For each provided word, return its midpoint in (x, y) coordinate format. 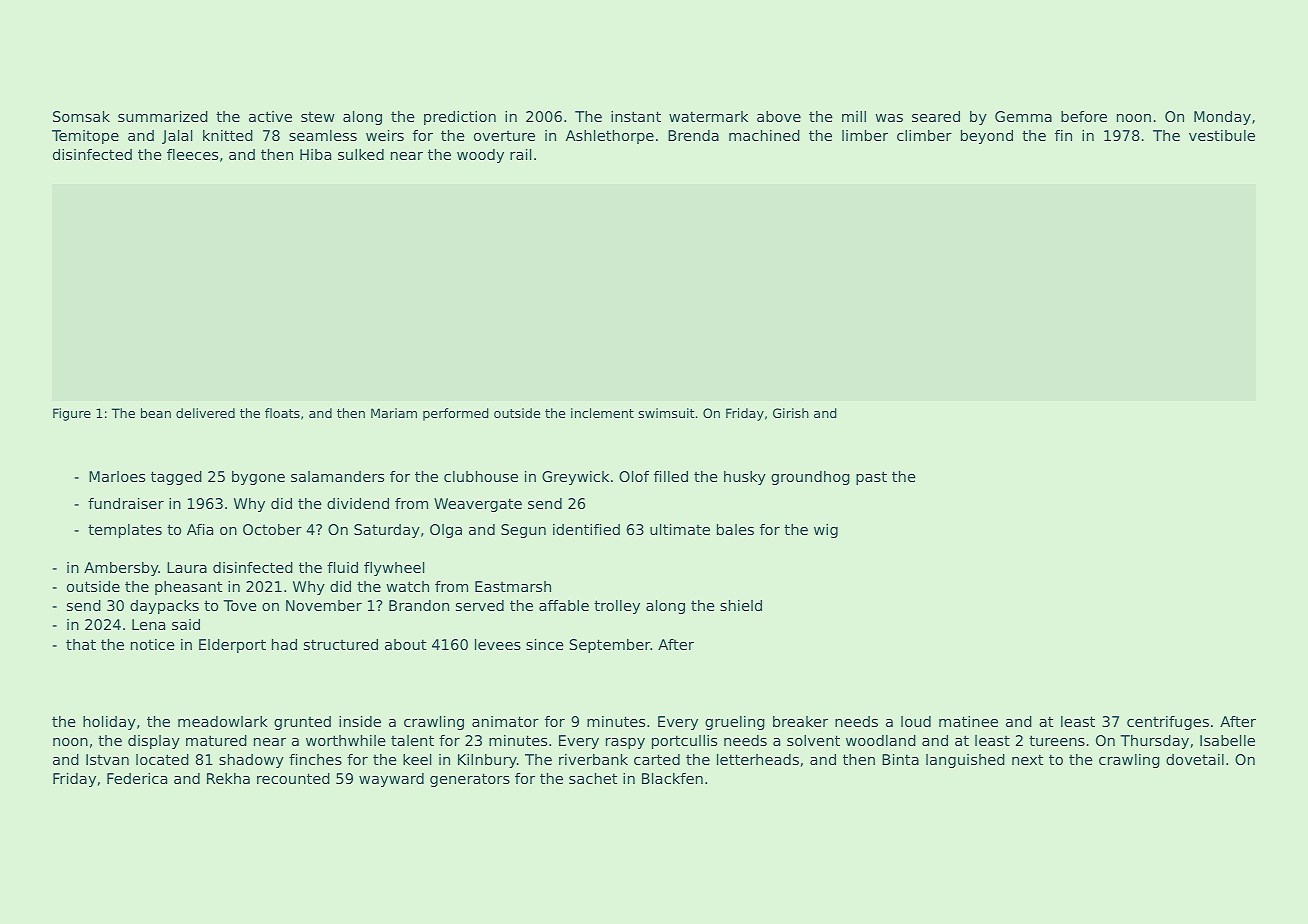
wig (826, 531)
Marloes (117, 476)
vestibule (1222, 135)
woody (480, 156)
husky (745, 478)
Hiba (315, 154)
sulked (361, 154)
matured (216, 740)
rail (520, 154)
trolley (617, 607)
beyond (987, 137)
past (871, 478)
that (81, 644)
